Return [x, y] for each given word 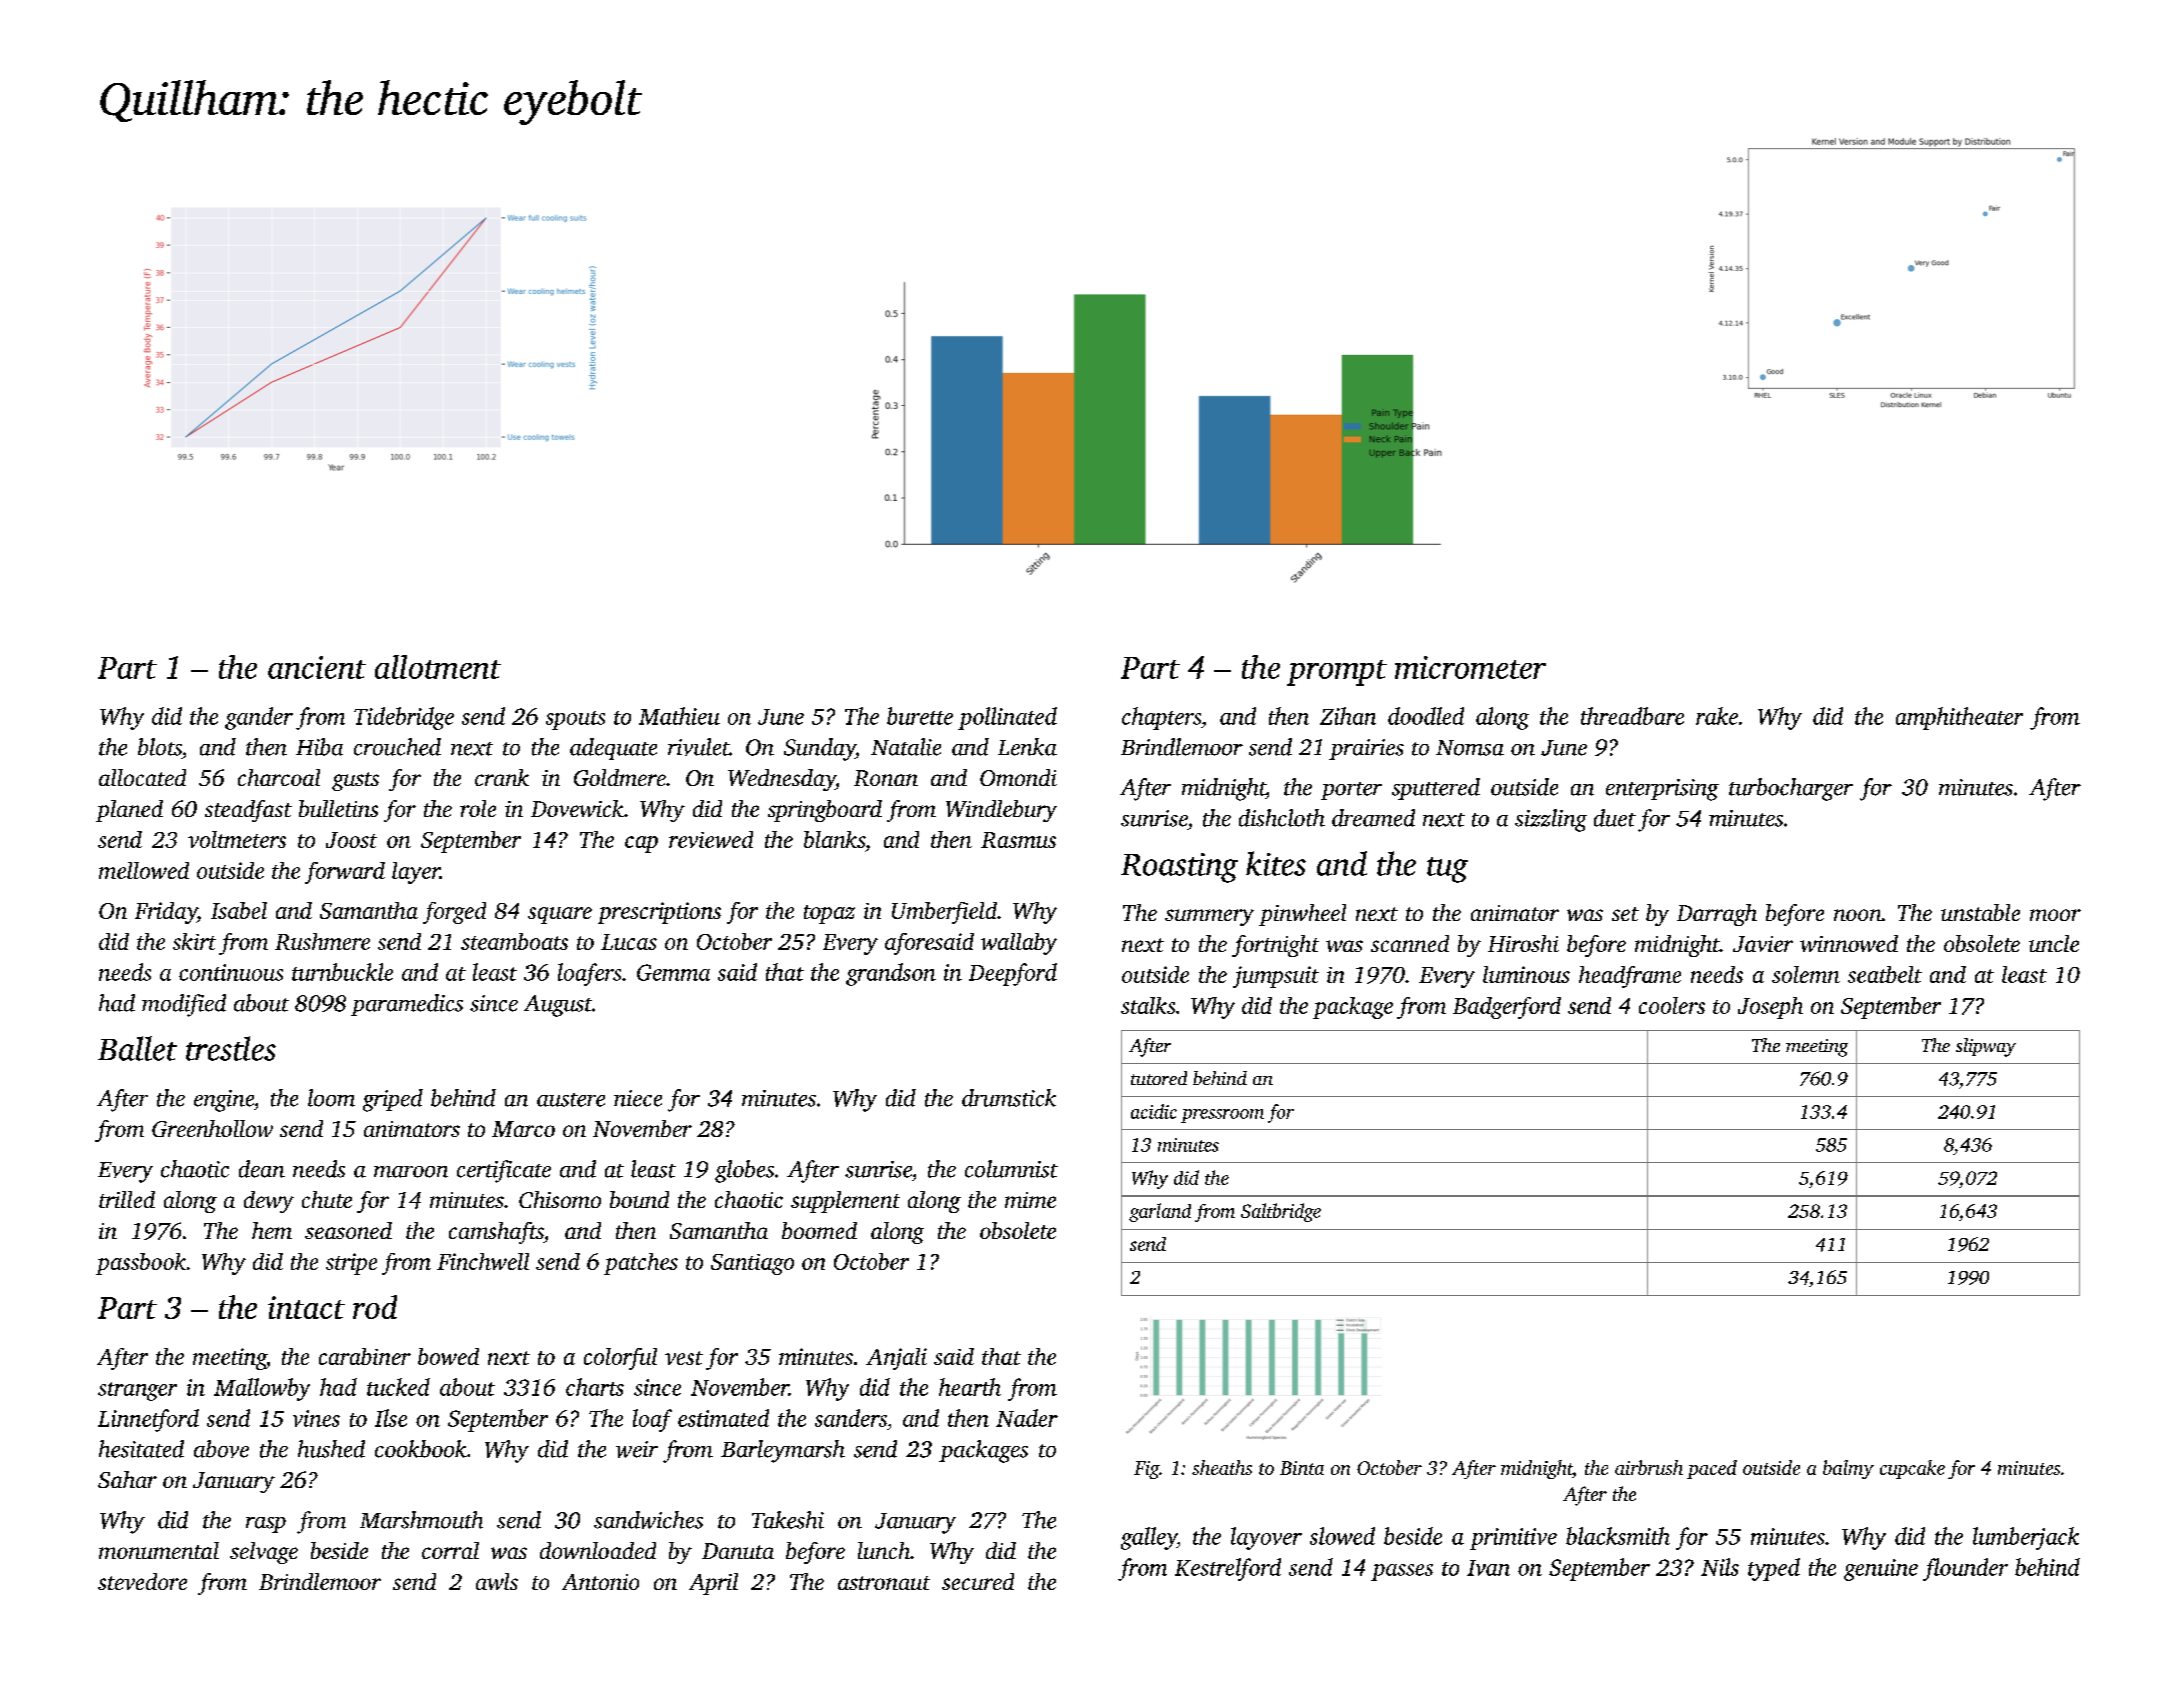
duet [1615, 818]
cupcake [1912, 1469]
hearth [970, 1387]
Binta [1302, 1468]
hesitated [141, 1449]
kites [1276, 863]
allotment [438, 667]
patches [641, 1264]
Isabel [239, 910]
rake [1717, 716]
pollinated [1007, 718]
